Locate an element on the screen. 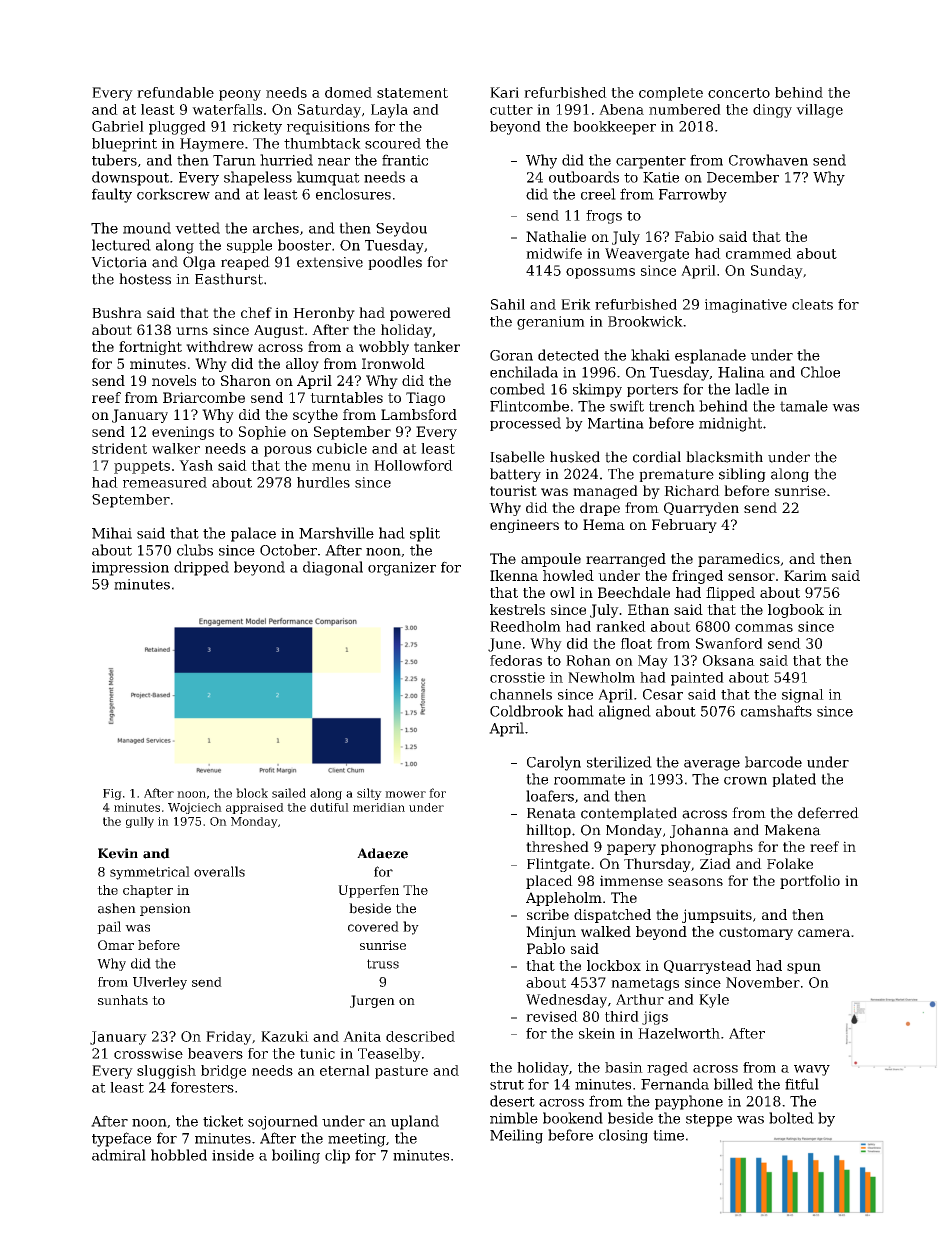 This screenshot has height=1233, width=952. impression is located at coordinates (130, 569).
